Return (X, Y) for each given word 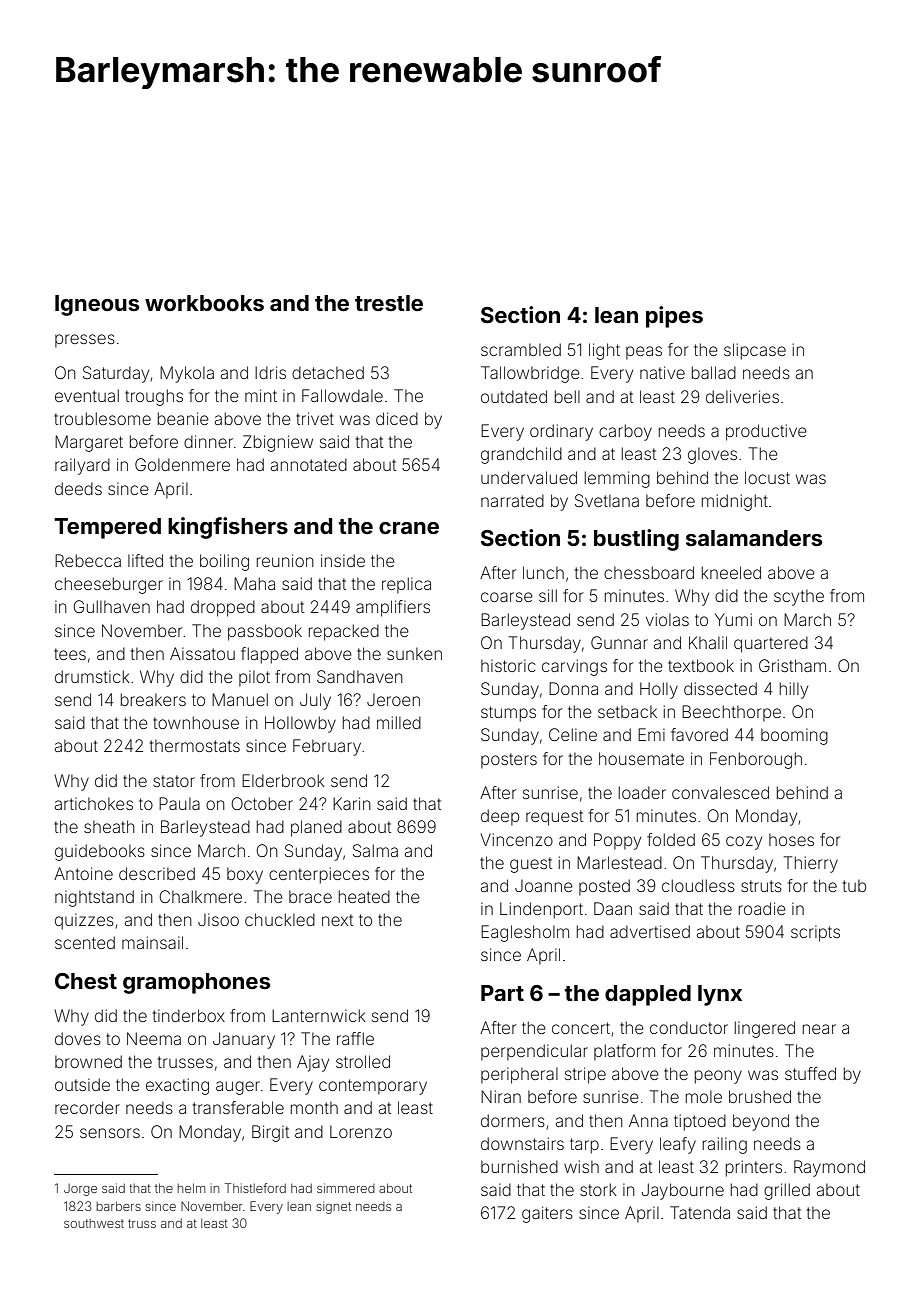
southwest (94, 1223)
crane (409, 528)
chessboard (649, 572)
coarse (507, 597)
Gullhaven (111, 606)
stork (598, 1189)
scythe (799, 598)
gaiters (547, 1214)
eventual (87, 395)
